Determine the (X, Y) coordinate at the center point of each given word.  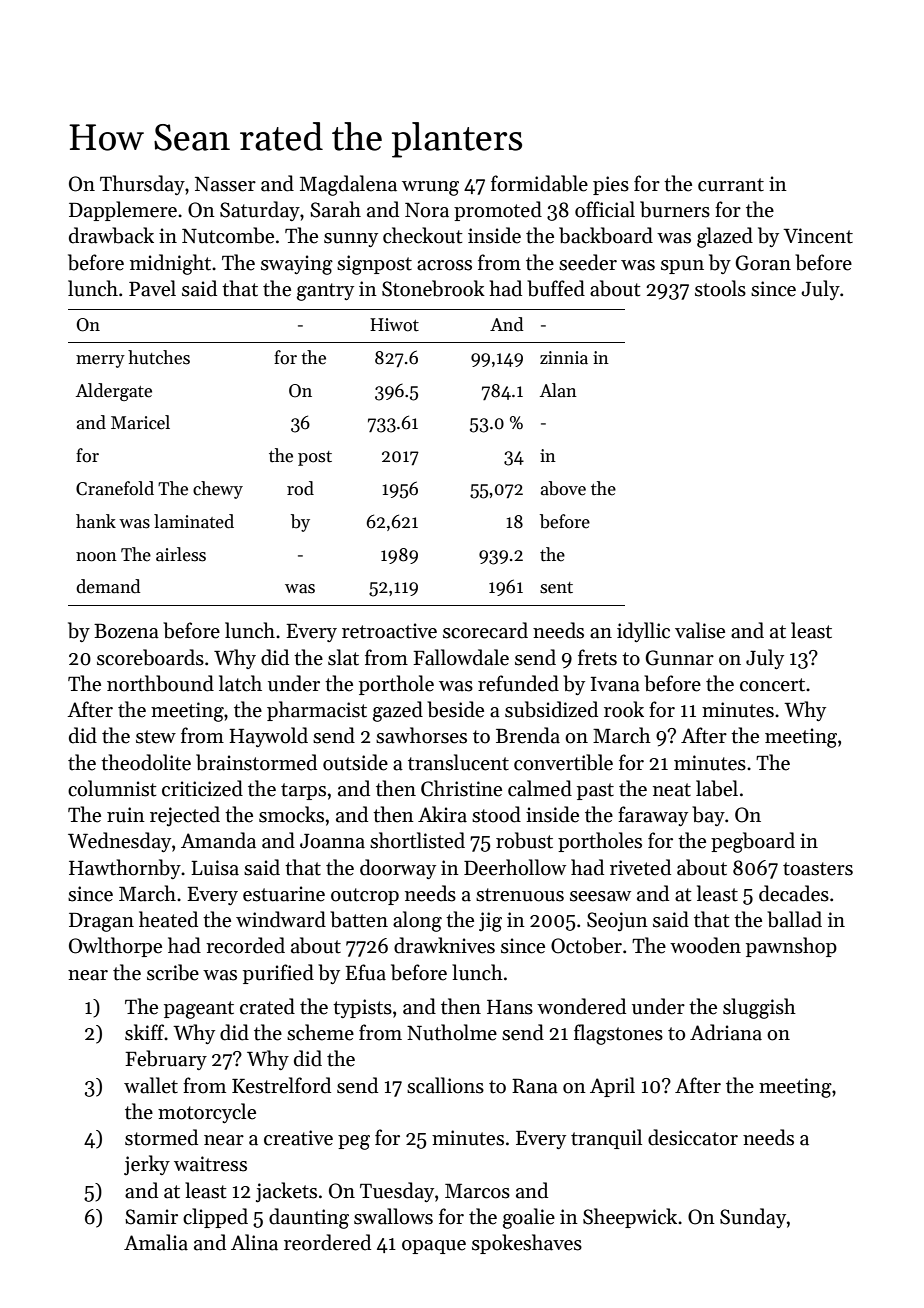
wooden (705, 945)
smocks (291, 814)
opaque (434, 1247)
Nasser (225, 184)
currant (731, 185)
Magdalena (348, 185)
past (595, 791)
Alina (254, 1242)
